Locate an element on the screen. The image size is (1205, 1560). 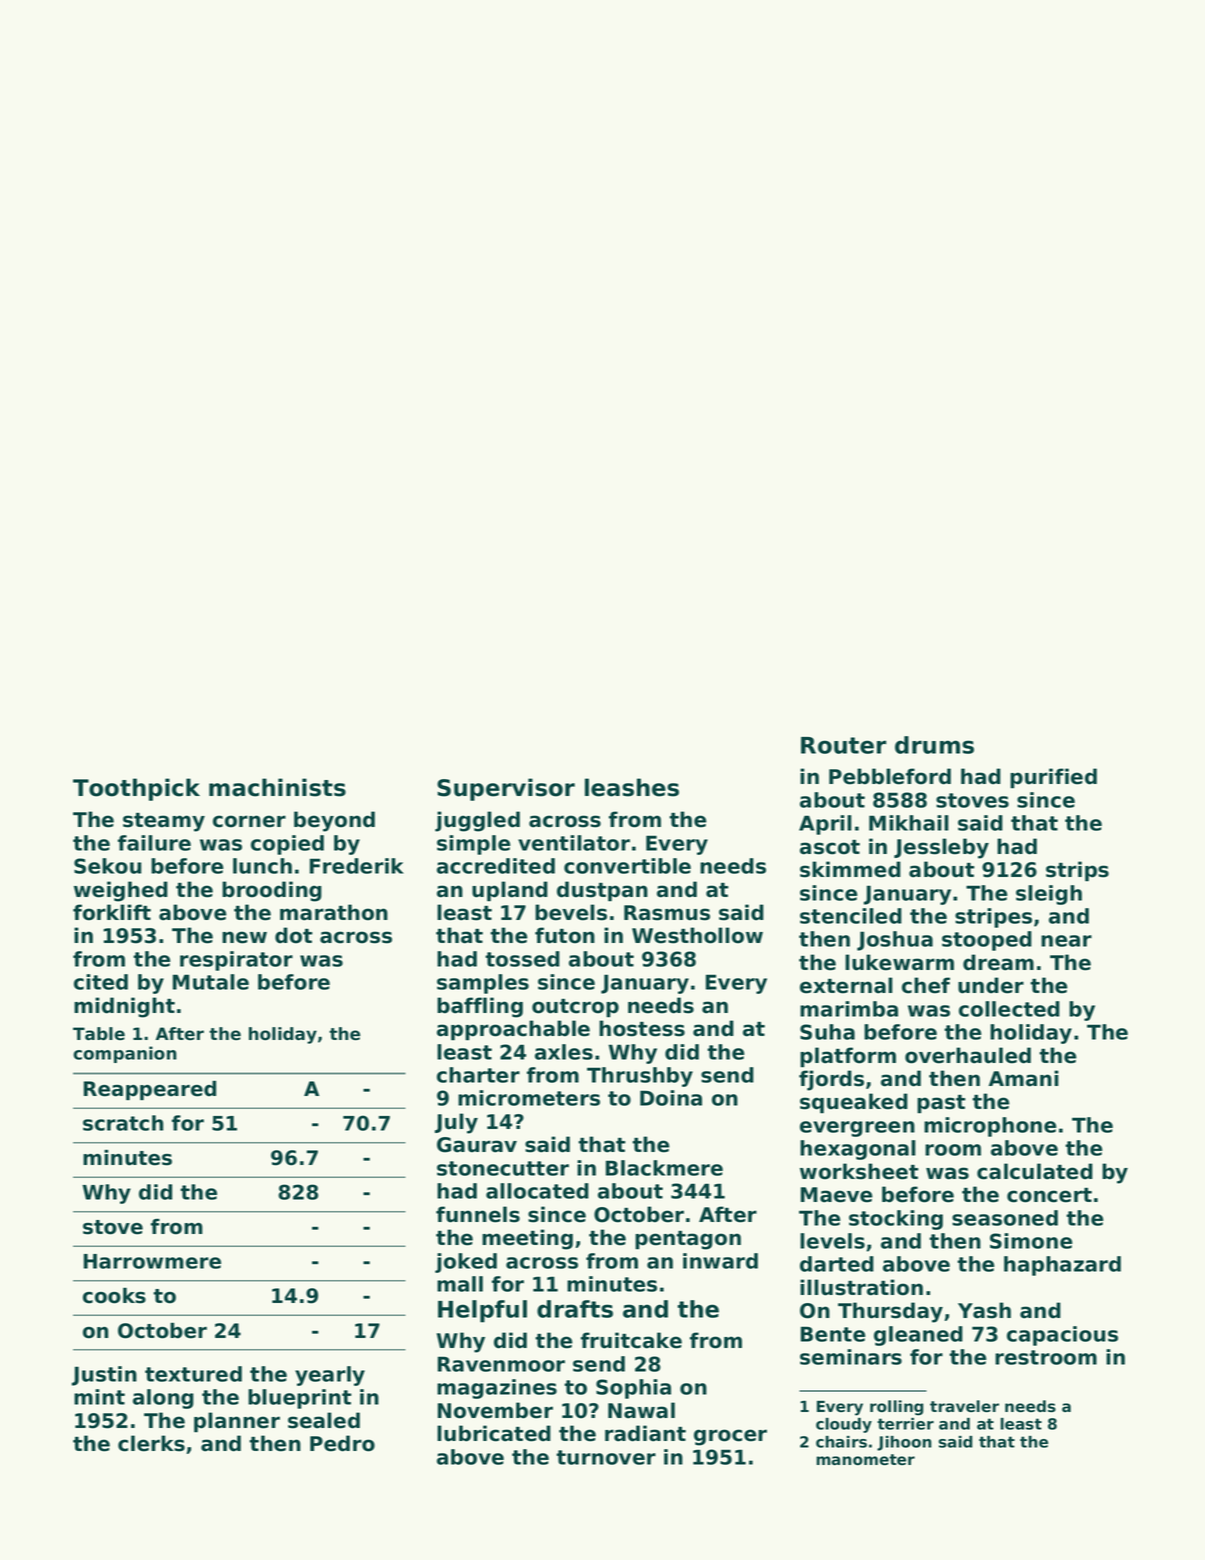
respirator is located at coordinates (236, 961).
